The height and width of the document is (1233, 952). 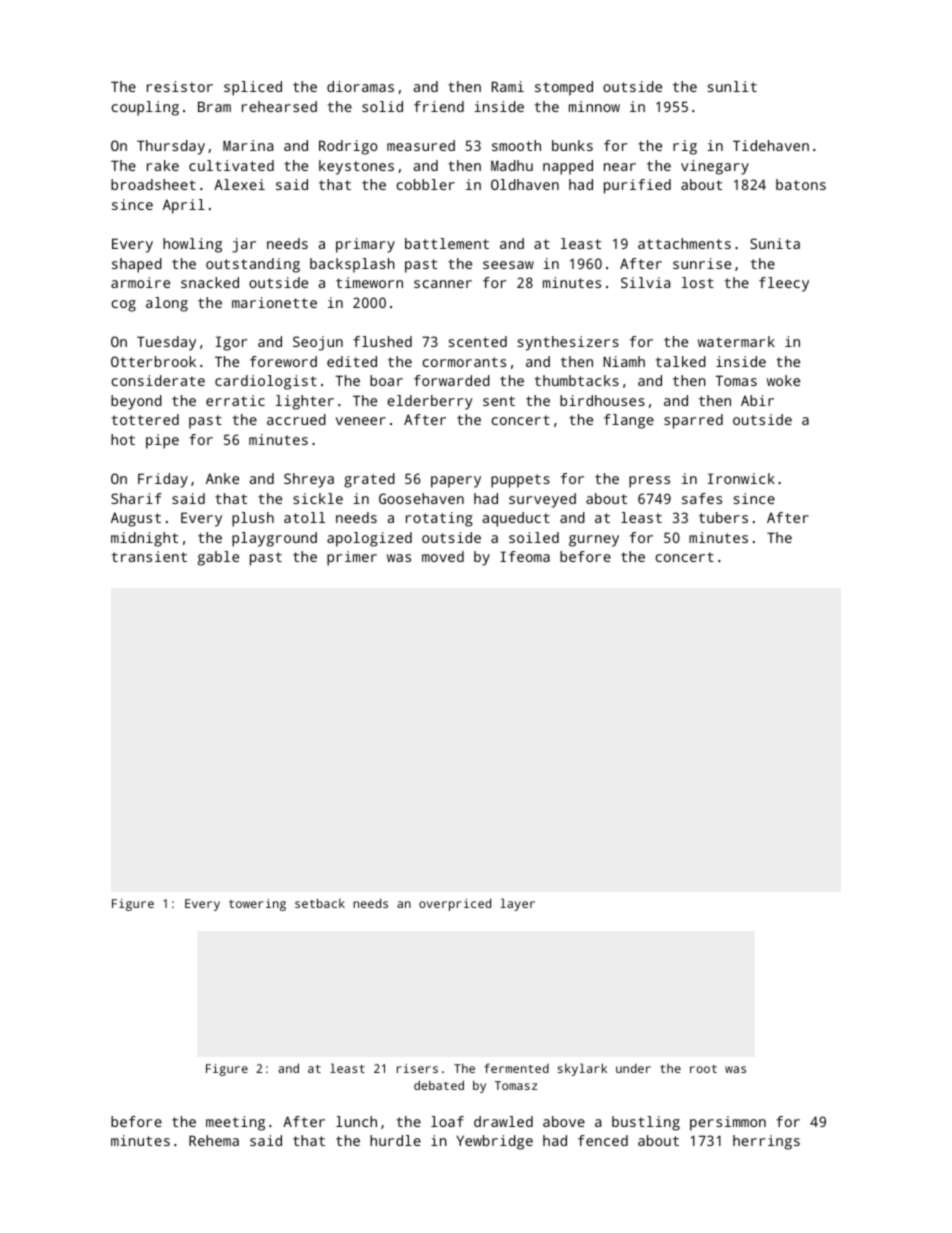 What do you see at coordinates (257, 905) in the document?
I see `towering` at bounding box center [257, 905].
